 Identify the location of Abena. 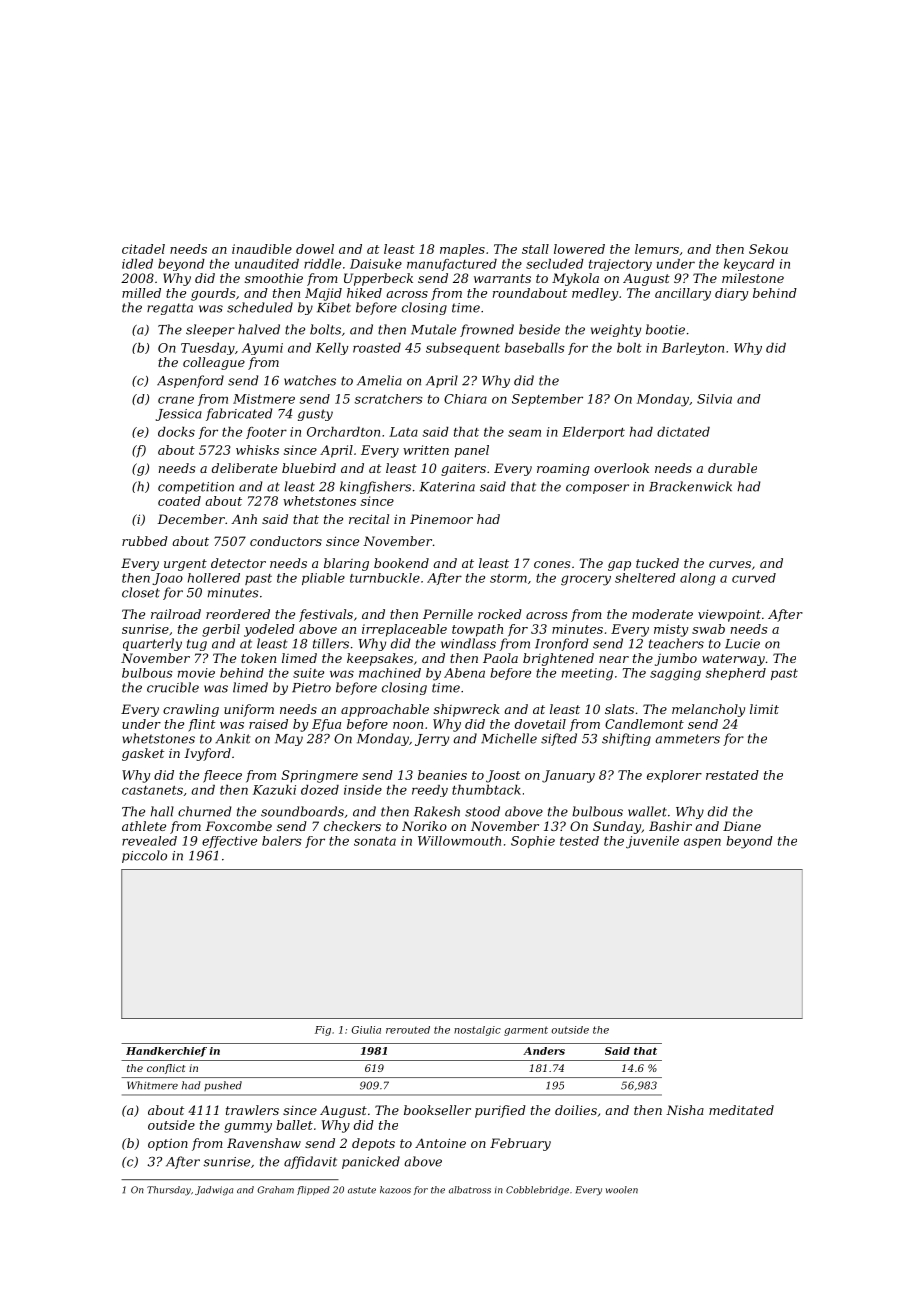
(464, 673).
